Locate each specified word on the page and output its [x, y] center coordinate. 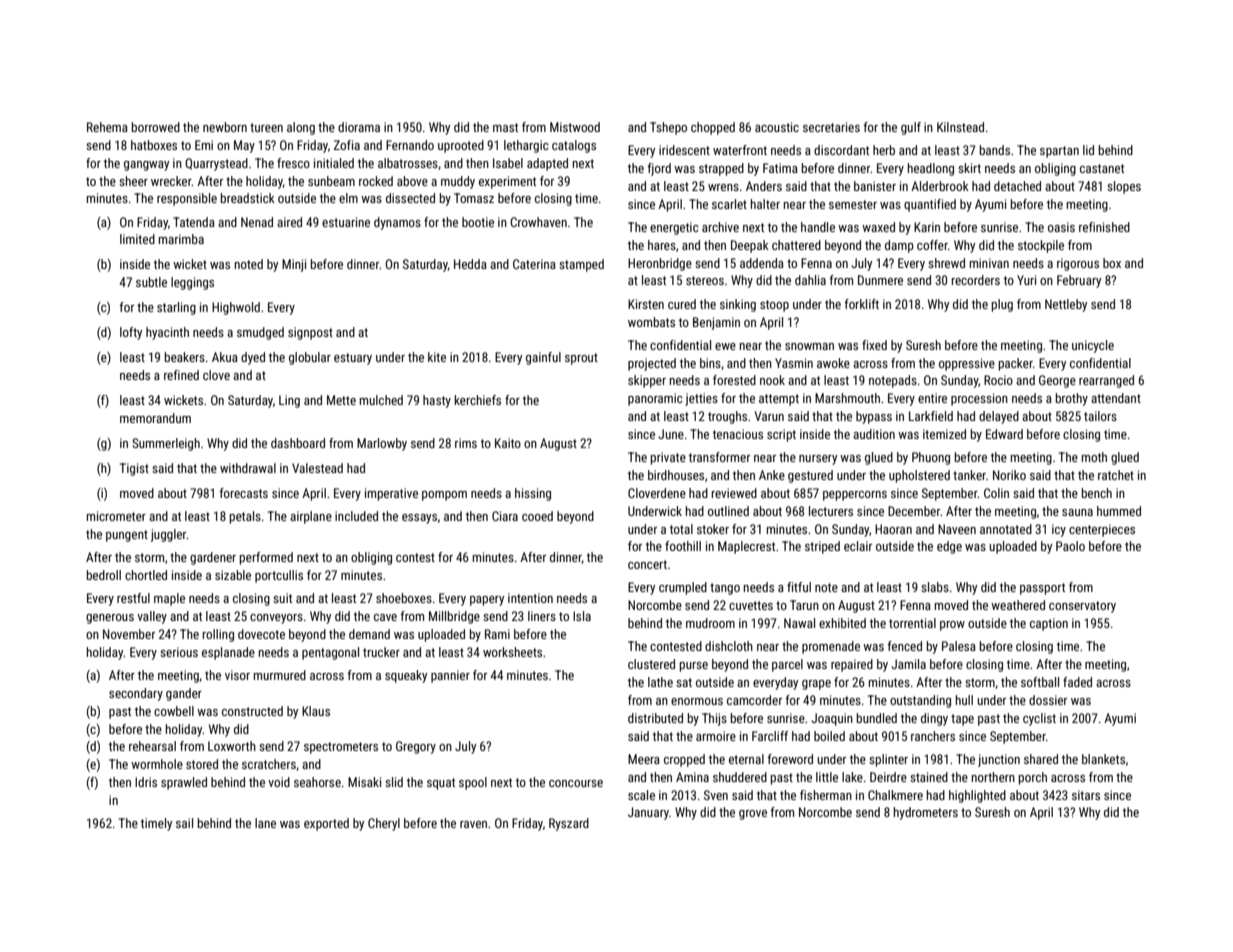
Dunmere [880, 280]
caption [1049, 624]
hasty [437, 401]
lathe [660, 682]
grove [753, 815]
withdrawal [248, 468]
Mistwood [575, 127]
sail [184, 823]
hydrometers [926, 813]
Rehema [107, 127]
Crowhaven [538, 222]
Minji [294, 265]
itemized [944, 434]
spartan [1059, 152]
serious [179, 652]
